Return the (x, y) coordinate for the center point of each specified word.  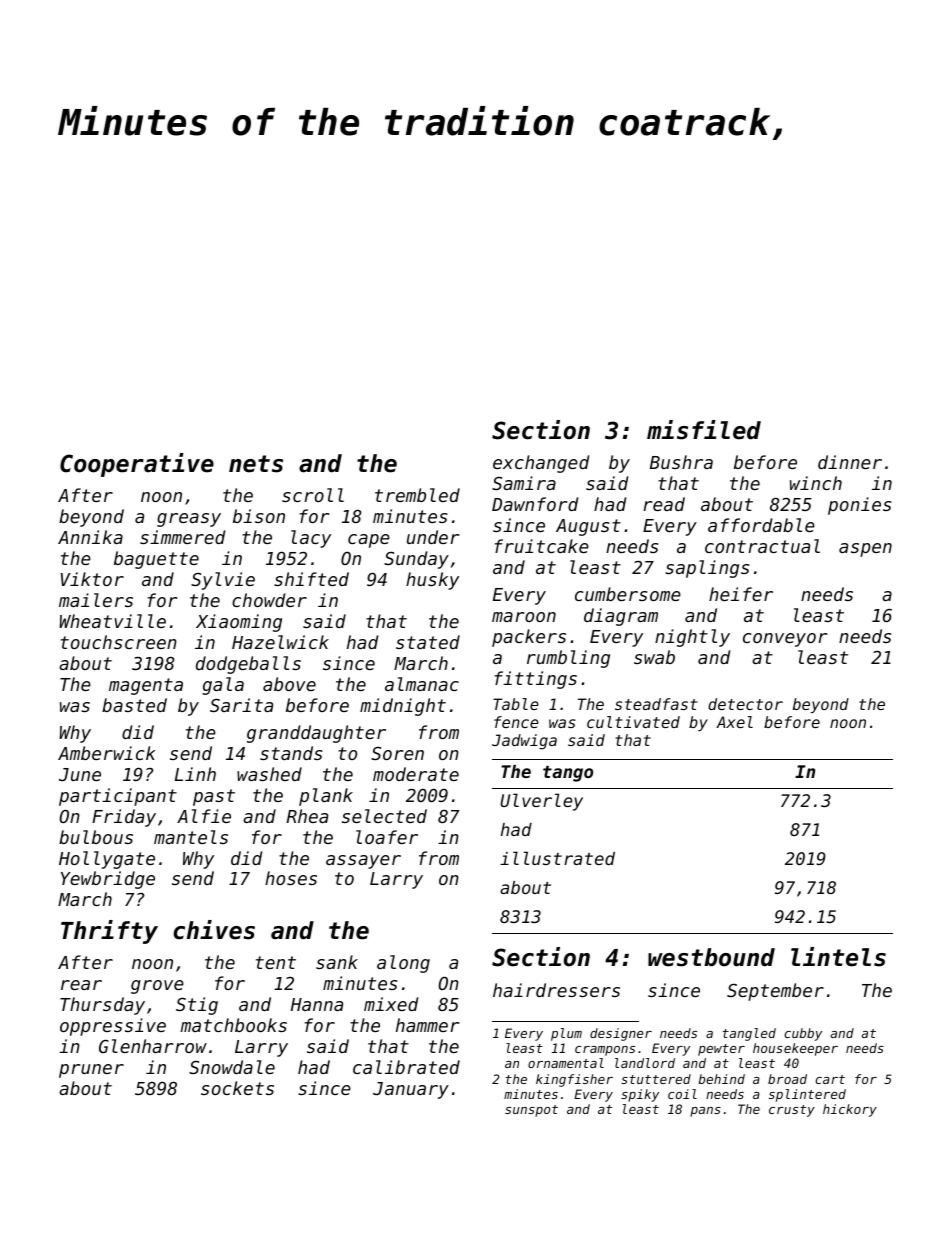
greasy (189, 520)
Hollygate (107, 860)
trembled (417, 495)
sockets (237, 1088)
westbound (711, 957)
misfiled (704, 430)
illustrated (557, 858)
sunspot (531, 1111)
